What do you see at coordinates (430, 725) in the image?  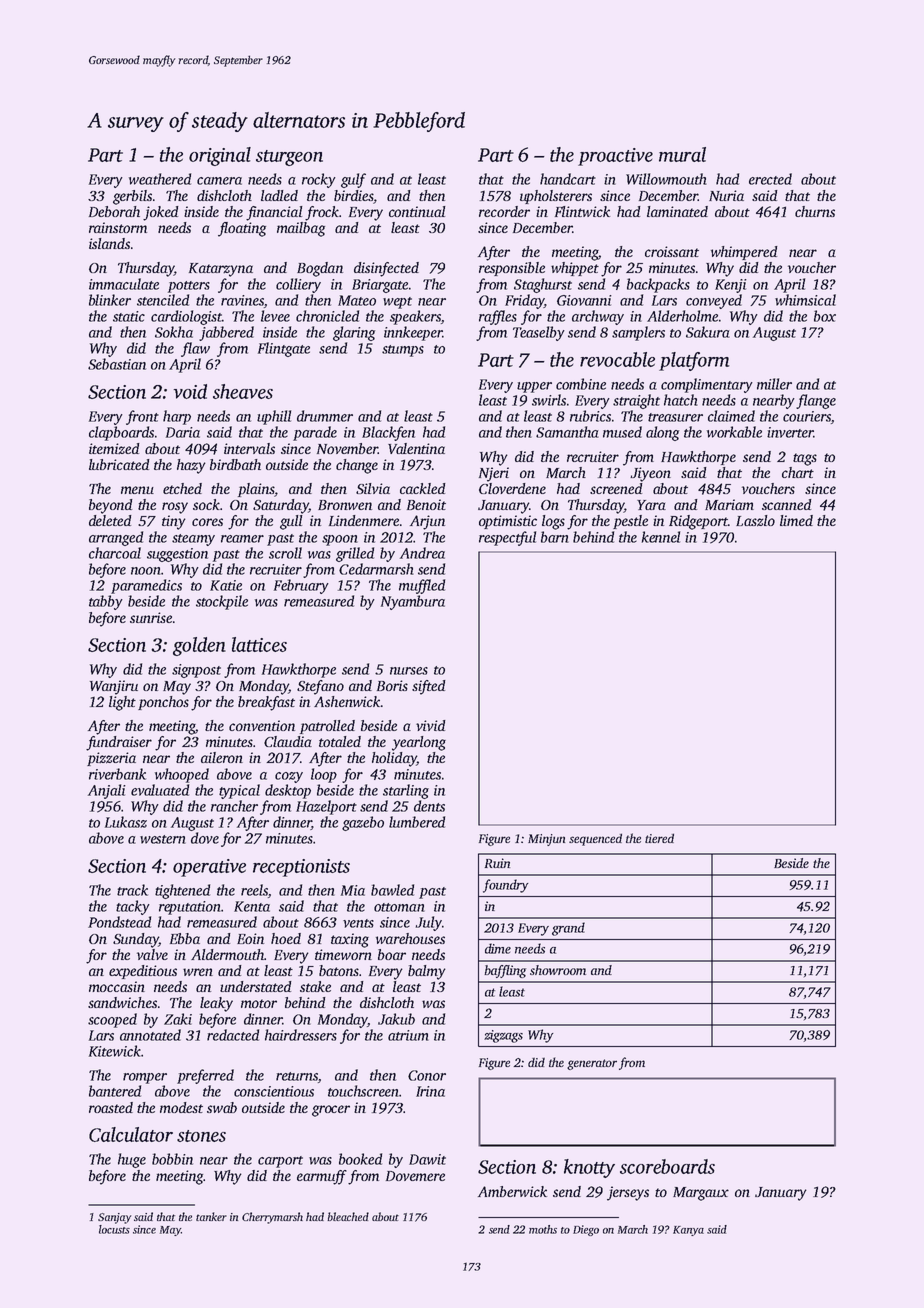 I see `vivid` at bounding box center [430, 725].
